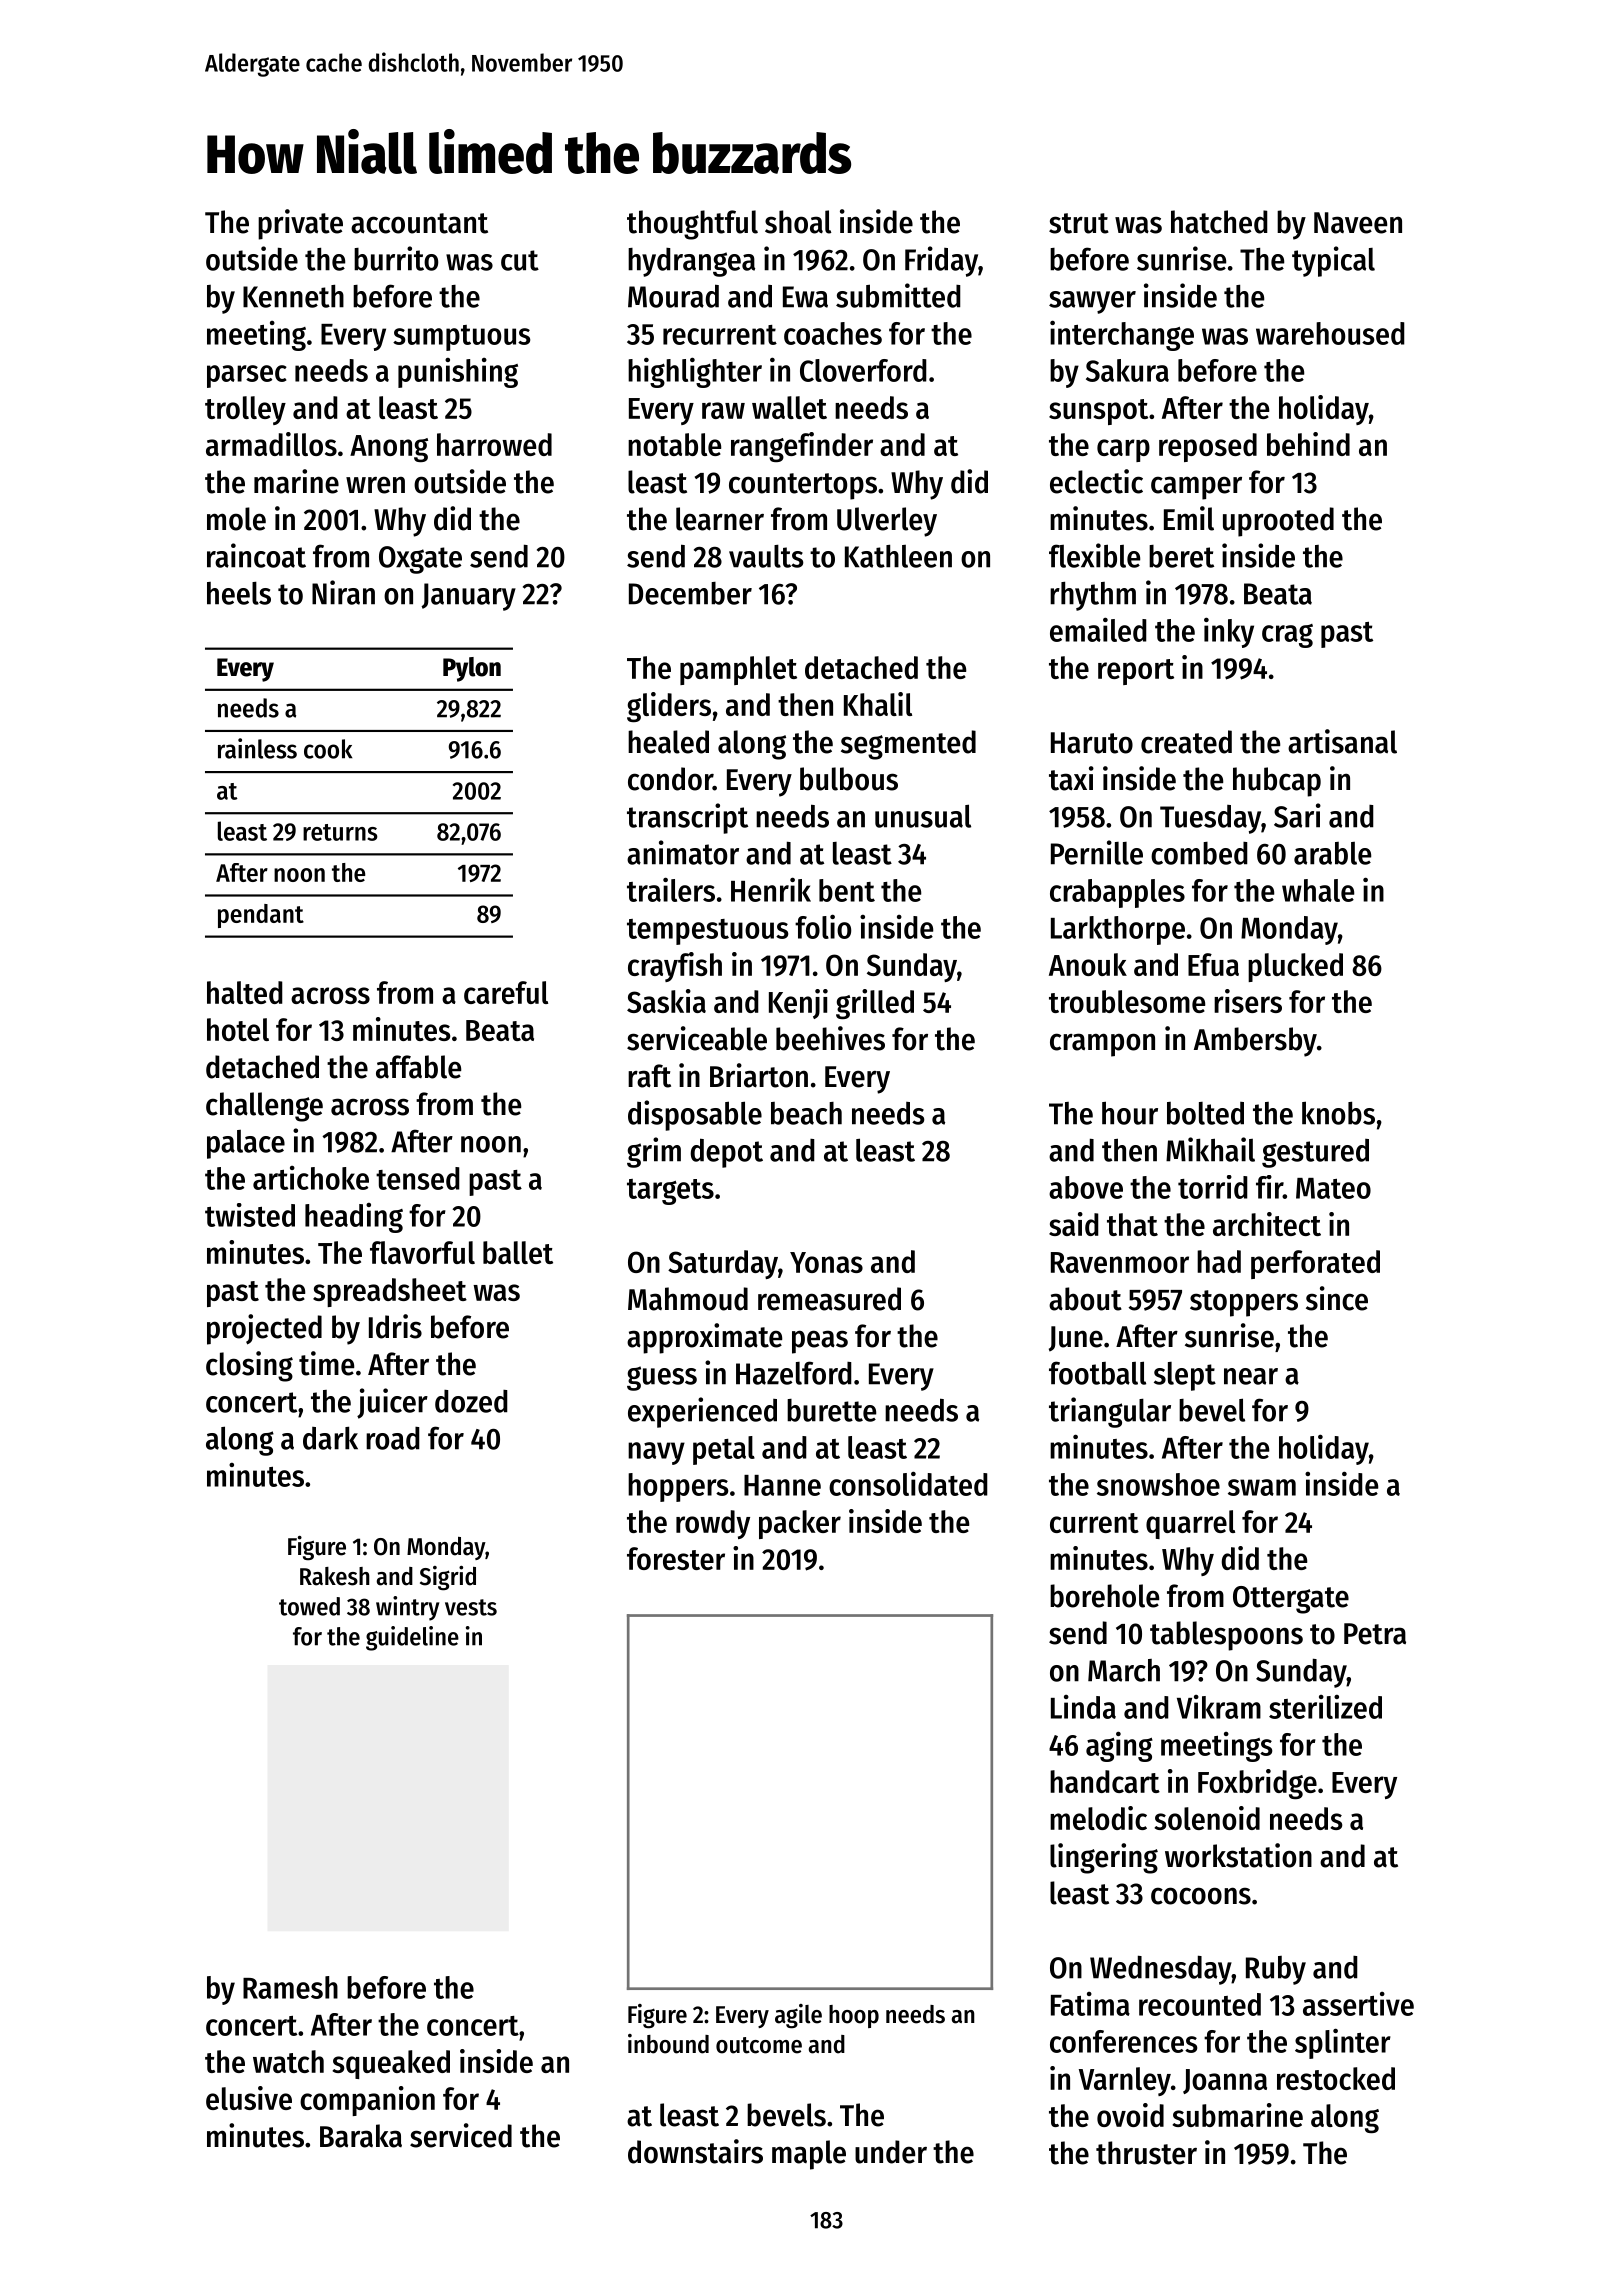  I want to click on wintry, so click(407, 1608).
